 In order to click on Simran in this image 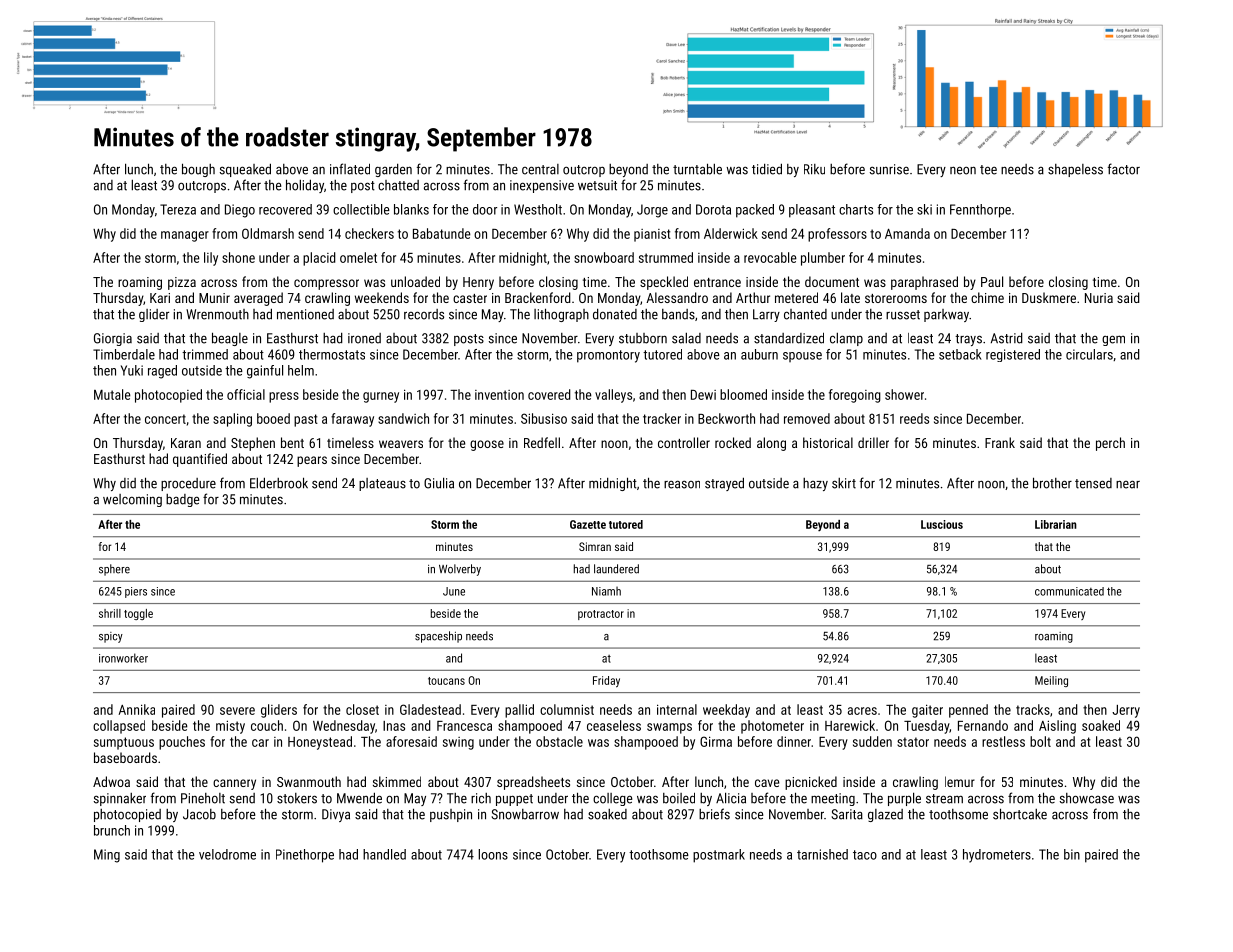, I will do `click(595, 546)`.
